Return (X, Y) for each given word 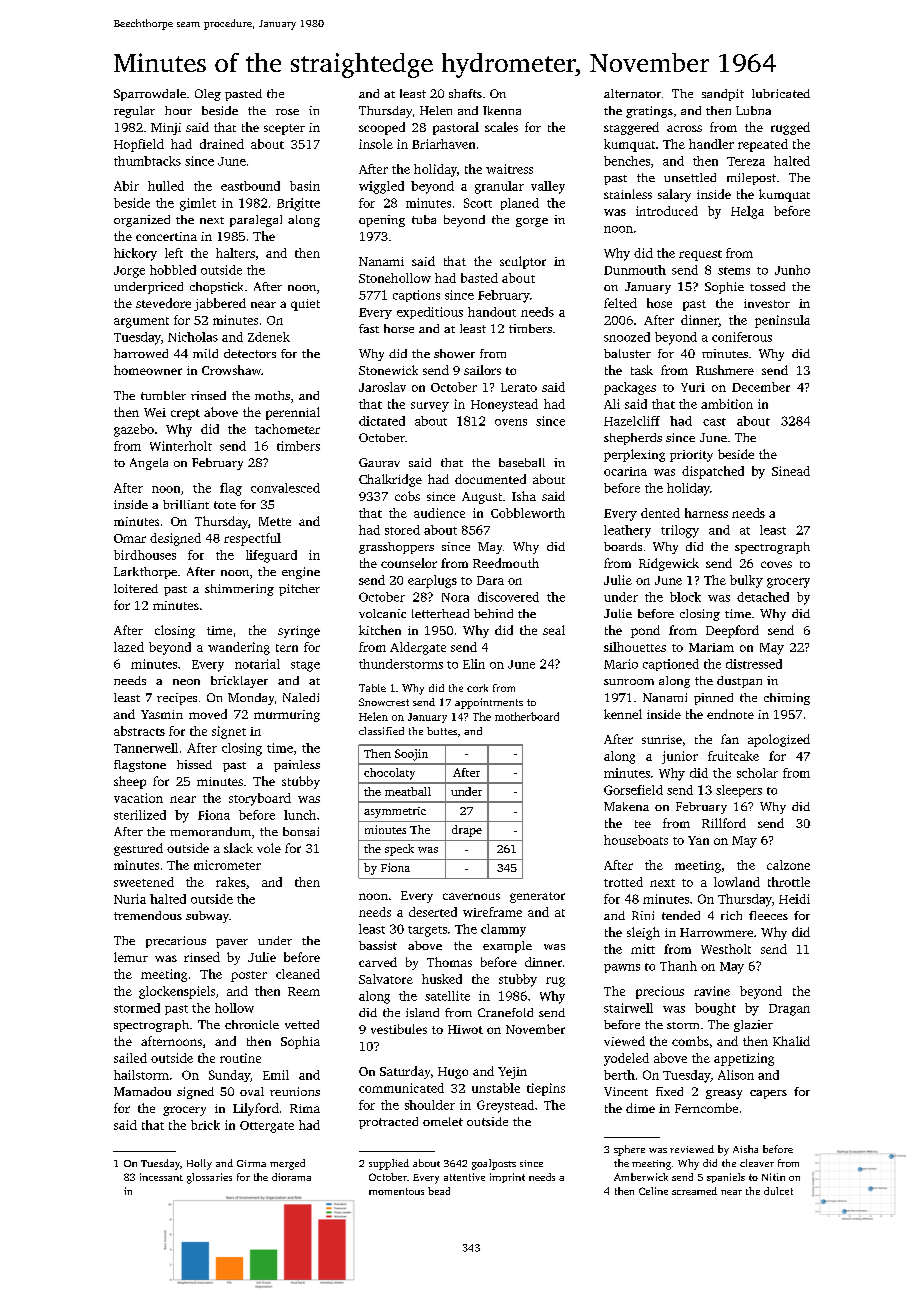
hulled (166, 186)
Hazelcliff (632, 421)
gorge (532, 222)
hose (659, 303)
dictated (382, 421)
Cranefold (505, 1012)
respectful (252, 539)
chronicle (252, 1024)
